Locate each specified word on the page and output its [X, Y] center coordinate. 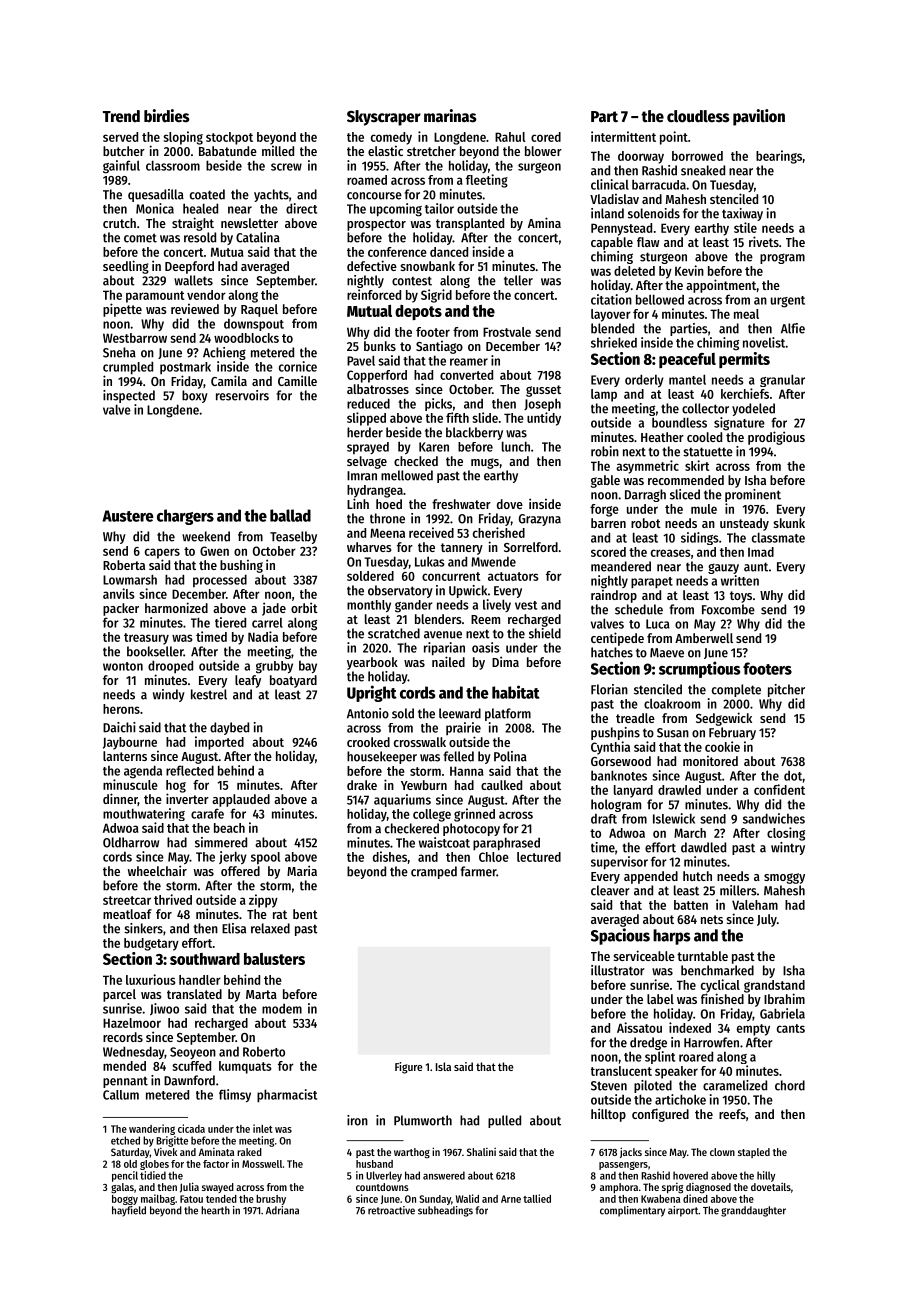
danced [449, 252]
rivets [764, 241]
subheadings [445, 1211]
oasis [486, 647]
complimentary [632, 1211]
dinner [120, 799]
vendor [206, 295]
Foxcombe [728, 609]
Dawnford [189, 1080]
